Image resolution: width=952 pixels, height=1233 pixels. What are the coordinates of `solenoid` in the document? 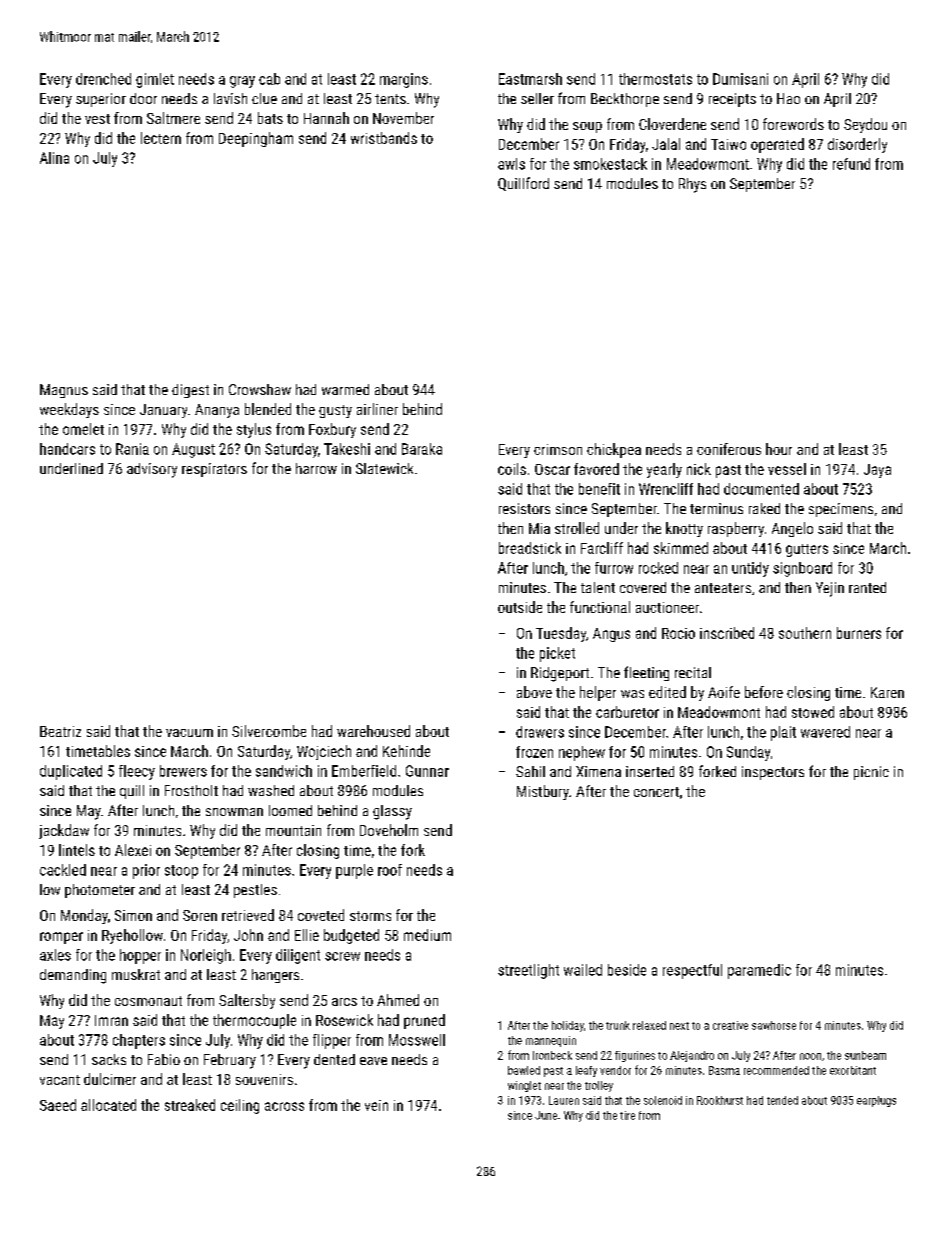 It's located at (663, 1100).
